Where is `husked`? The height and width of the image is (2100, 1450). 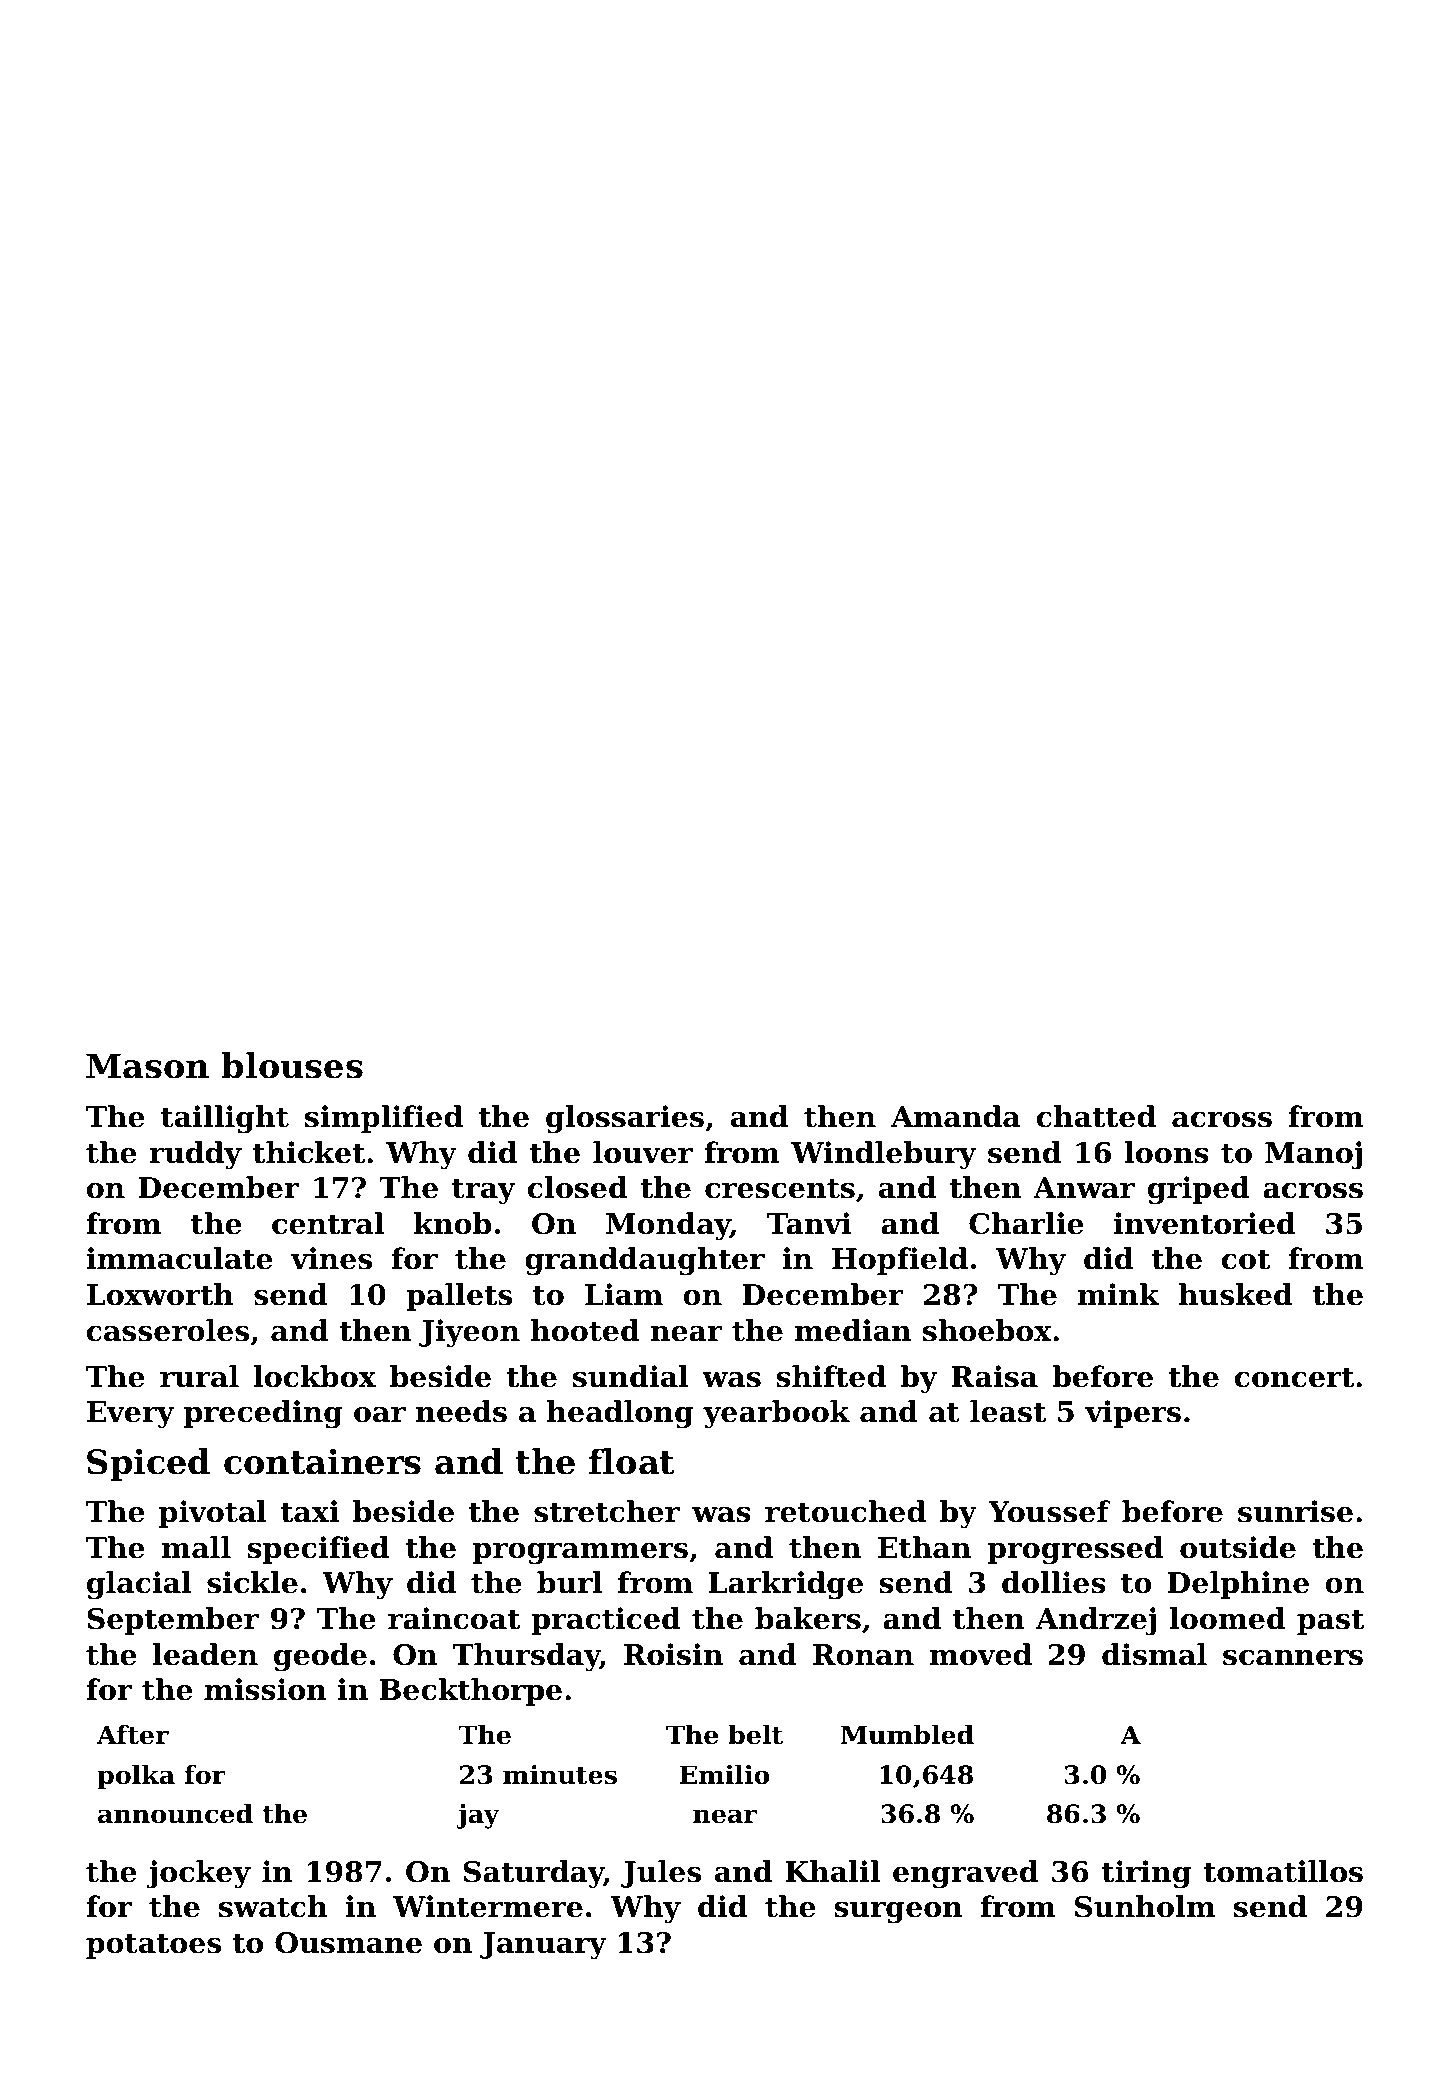 husked is located at coordinates (1235, 1294).
